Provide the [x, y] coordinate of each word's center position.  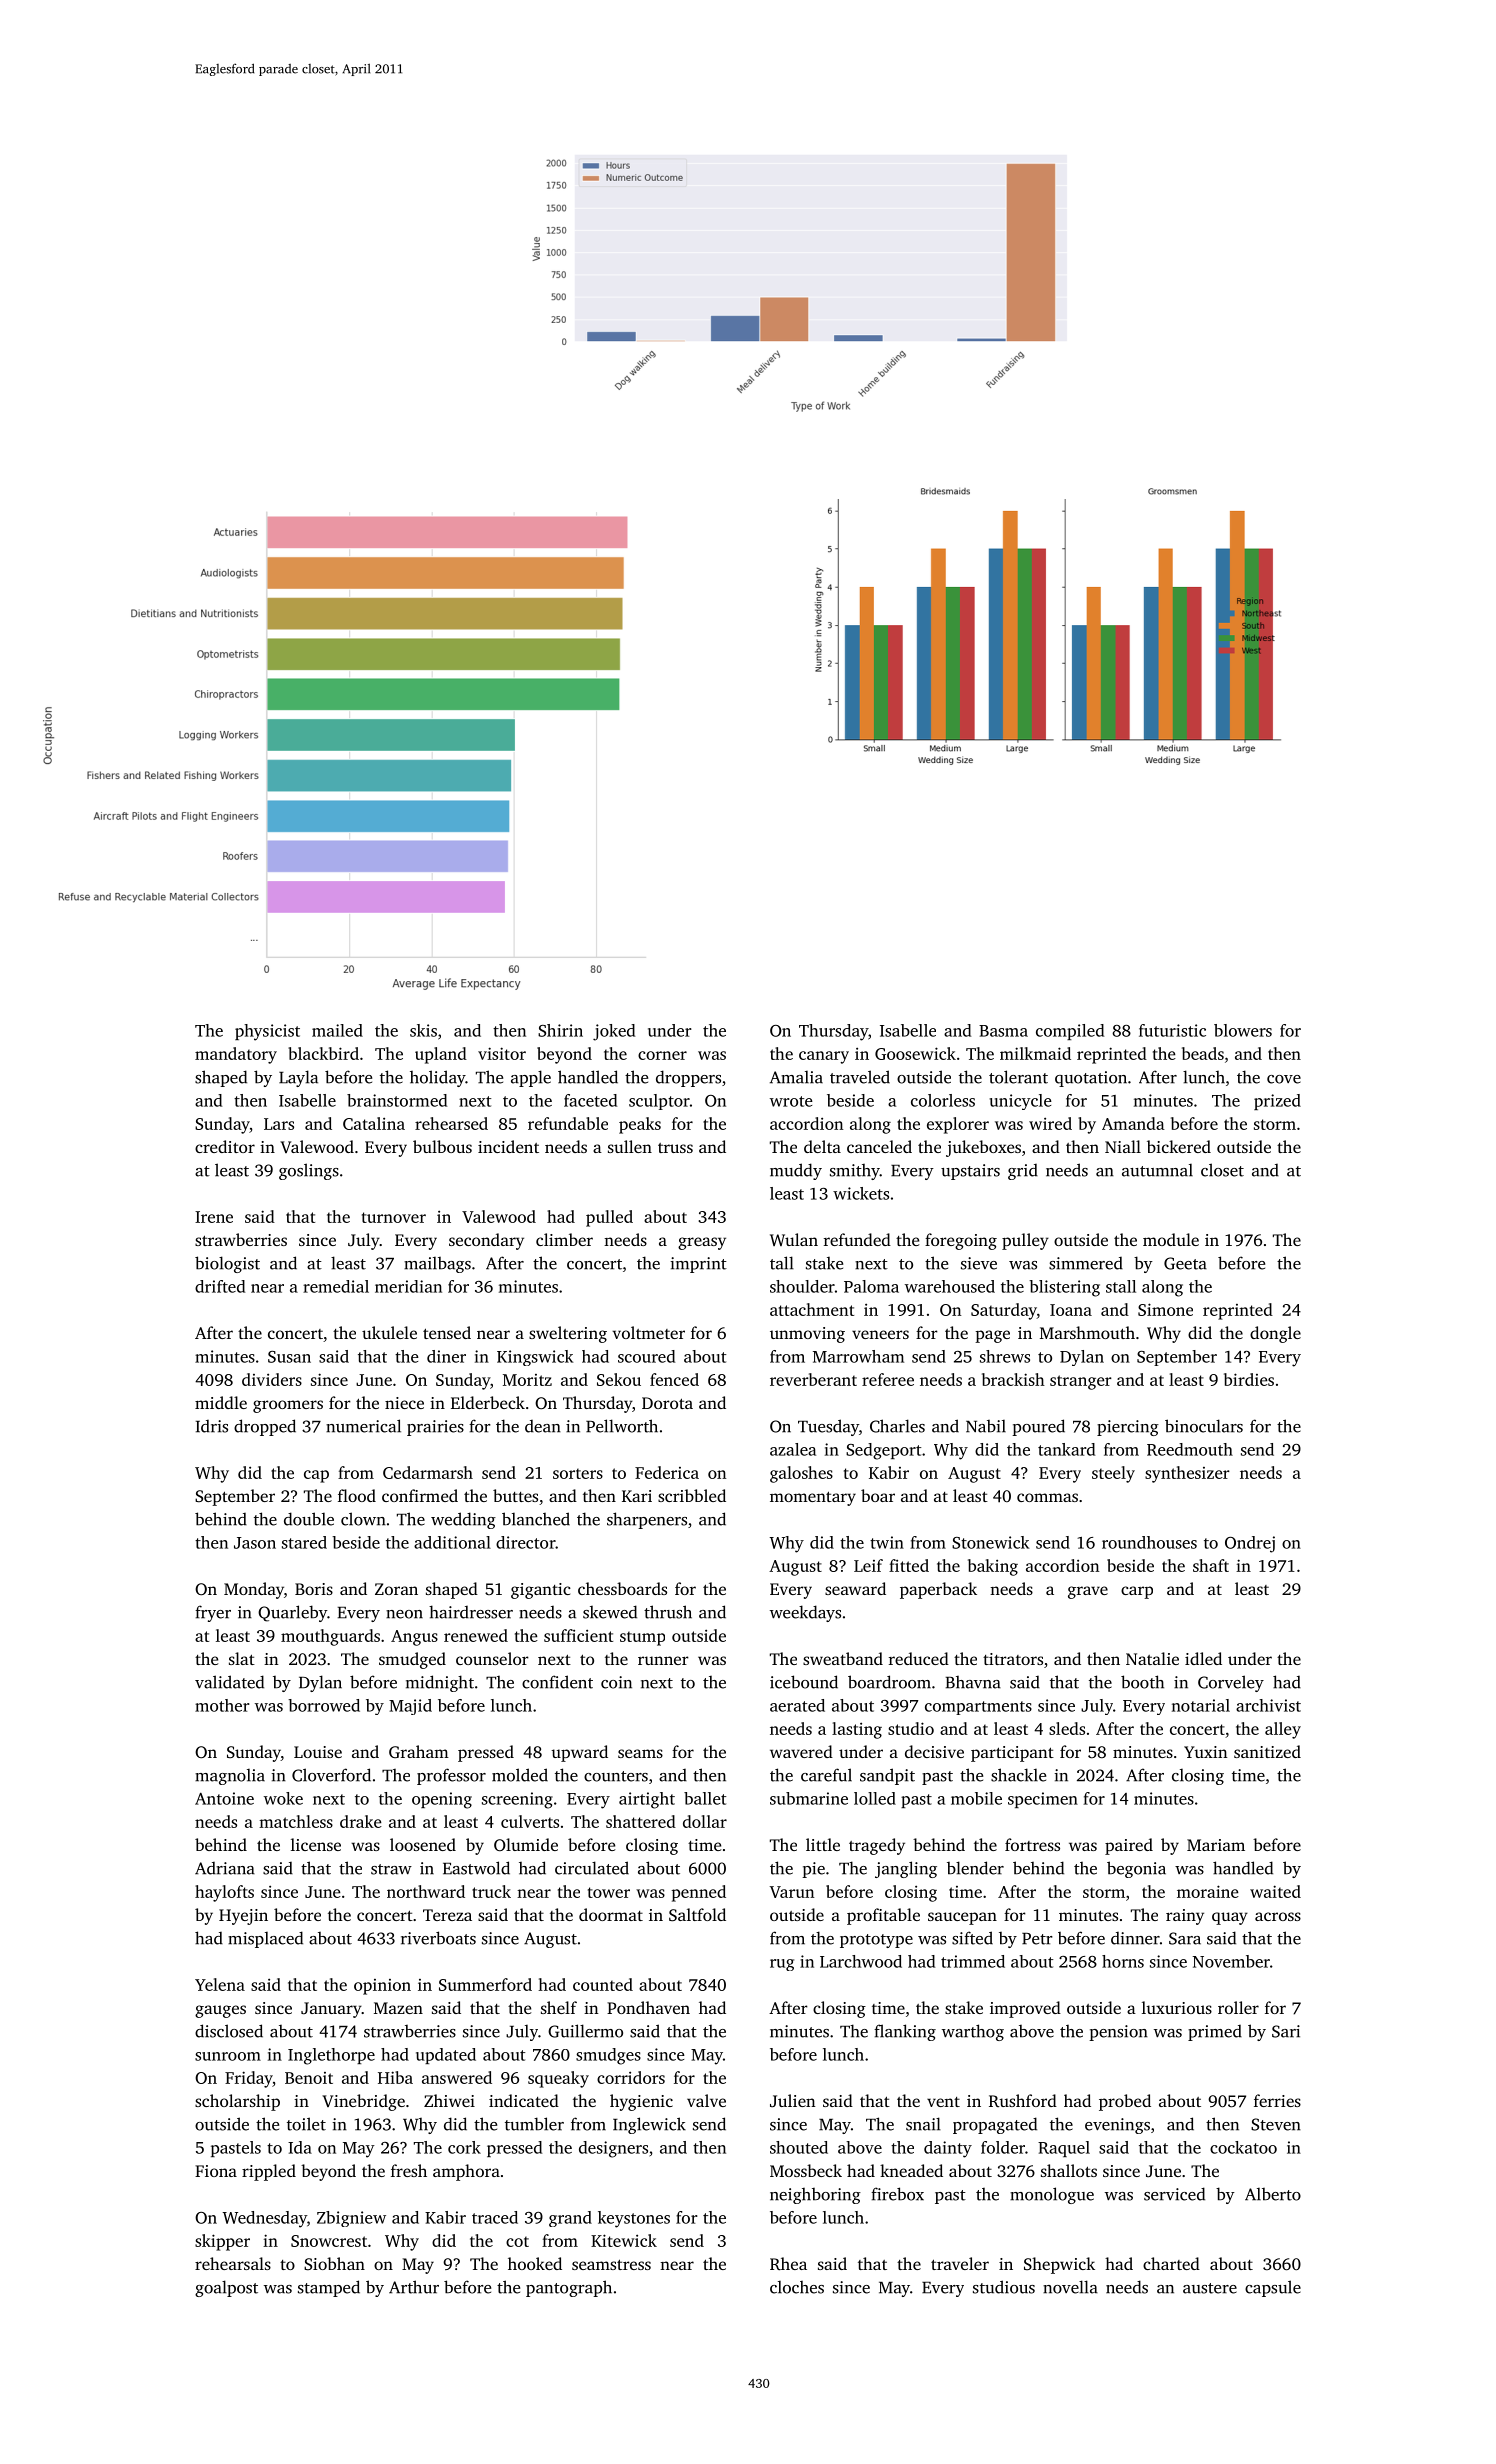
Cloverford [331, 1775]
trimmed [973, 1961]
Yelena [220, 1984]
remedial [336, 1286]
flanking [905, 2032]
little [823, 1844]
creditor [225, 1146]
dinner [1135, 1938]
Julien [792, 2100]
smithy [855, 1172]
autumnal [1157, 1170]
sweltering [568, 1334]
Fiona [216, 2171]
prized [1277, 1102]
